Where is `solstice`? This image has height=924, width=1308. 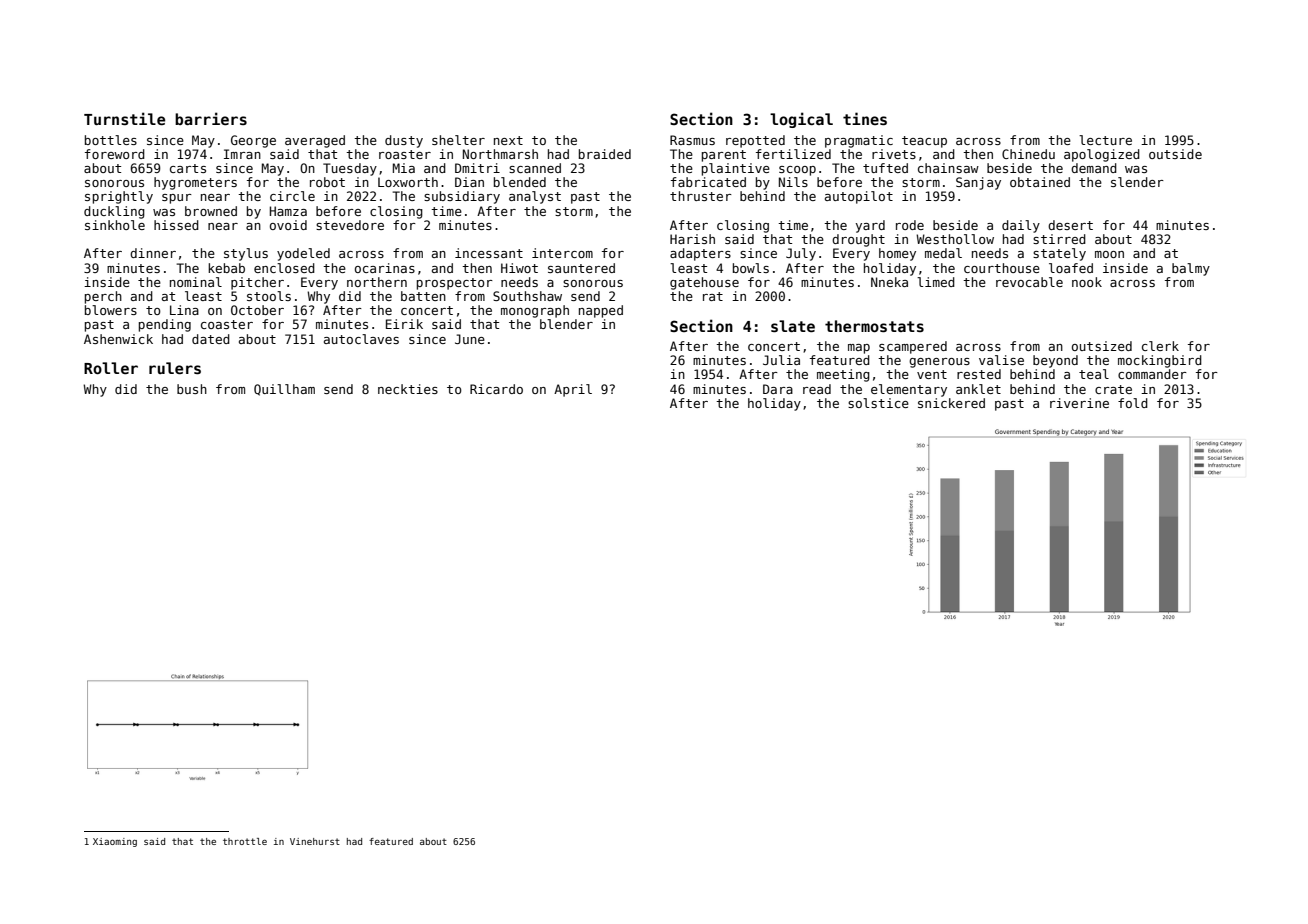 solstice is located at coordinates (878, 403).
